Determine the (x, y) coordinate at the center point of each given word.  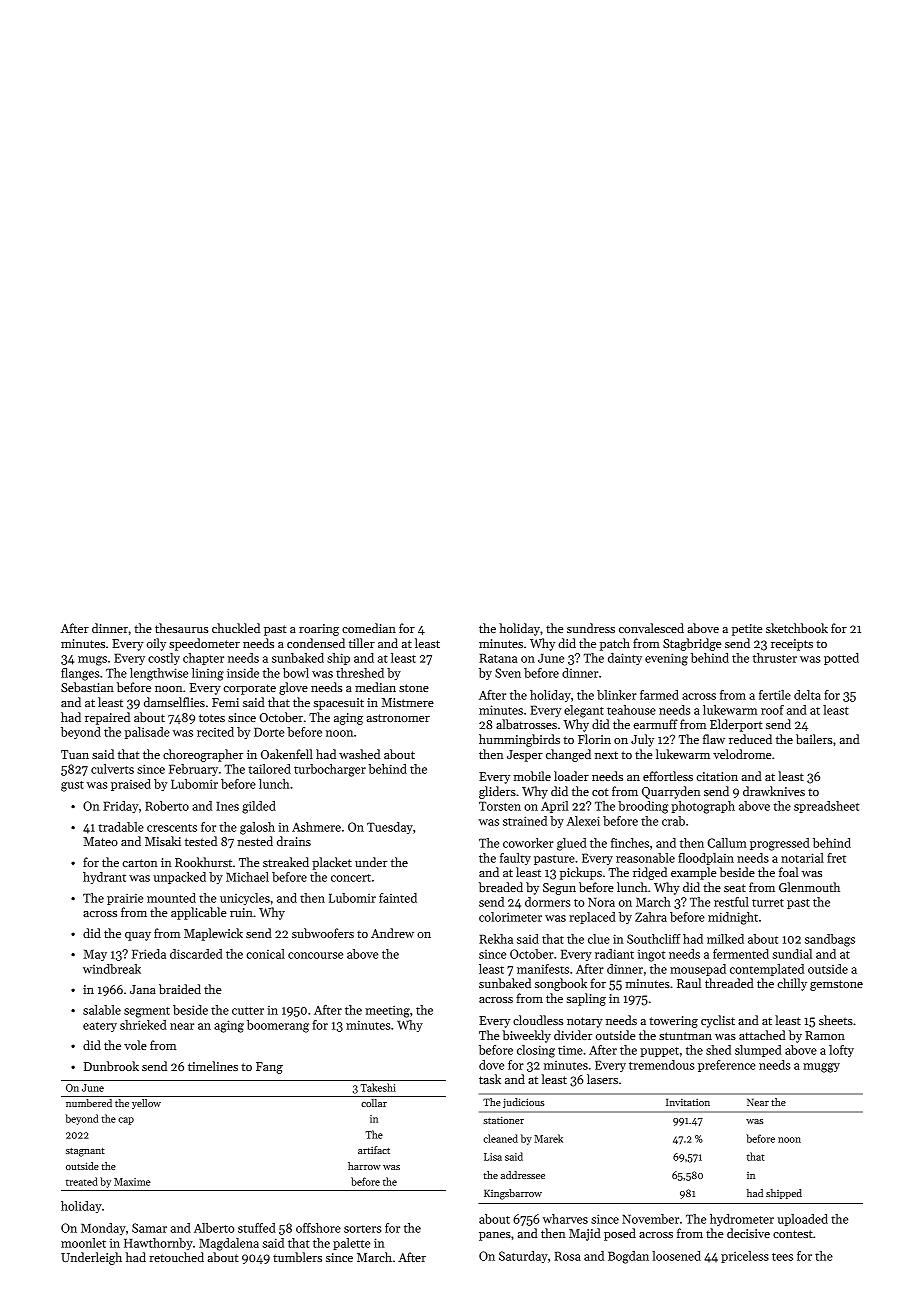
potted (841, 659)
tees (782, 1257)
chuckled (236, 628)
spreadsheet (826, 807)
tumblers (297, 1257)
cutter (248, 1011)
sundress (591, 628)
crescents (172, 828)
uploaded (802, 1220)
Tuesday (390, 828)
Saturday (523, 1257)
